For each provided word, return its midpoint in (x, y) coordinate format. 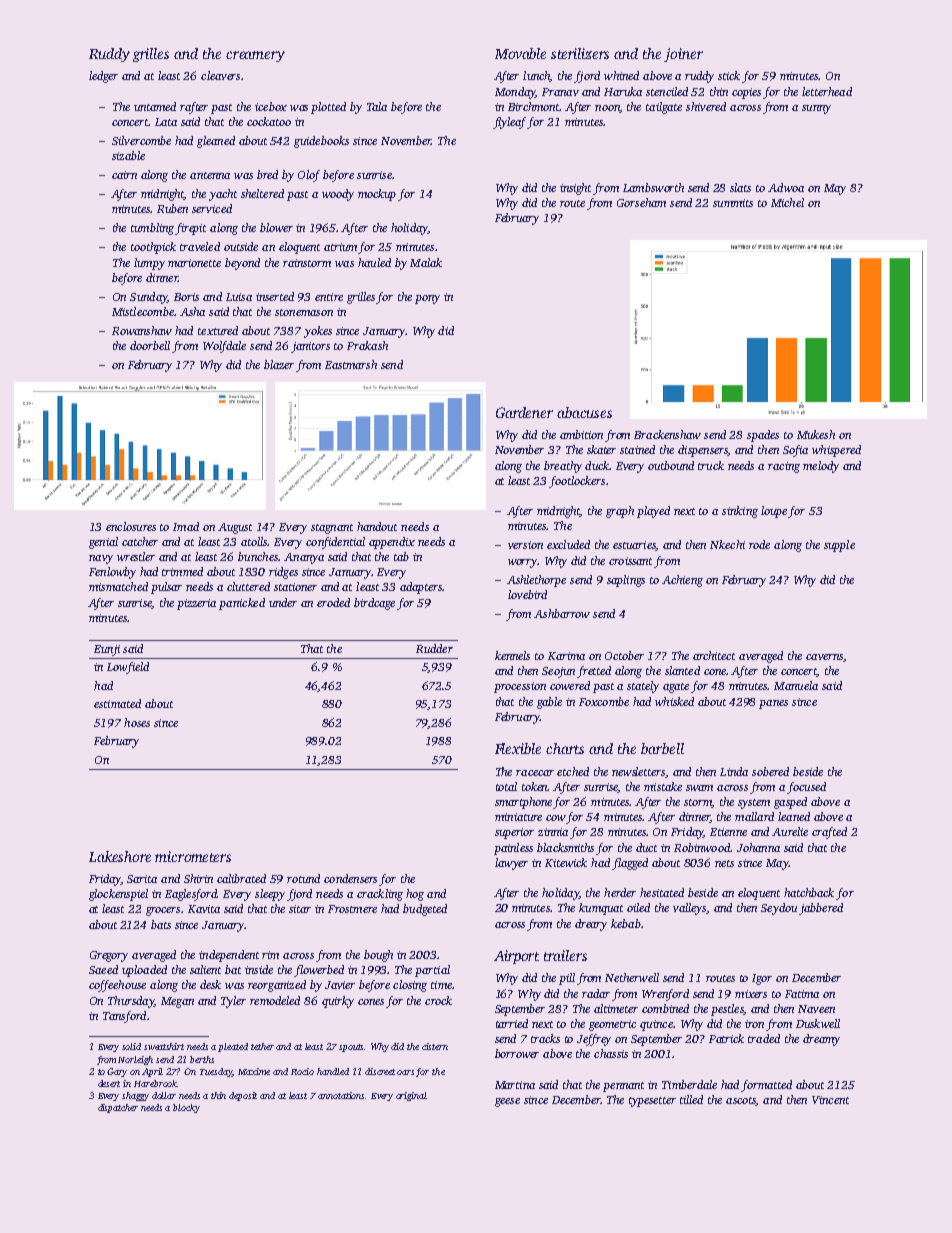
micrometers (193, 856)
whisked (674, 701)
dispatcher (118, 1108)
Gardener (524, 412)
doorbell (150, 345)
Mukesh (816, 434)
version (525, 545)
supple (839, 546)
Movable (520, 53)
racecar (535, 773)
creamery (255, 56)
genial (103, 543)
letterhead (827, 91)
